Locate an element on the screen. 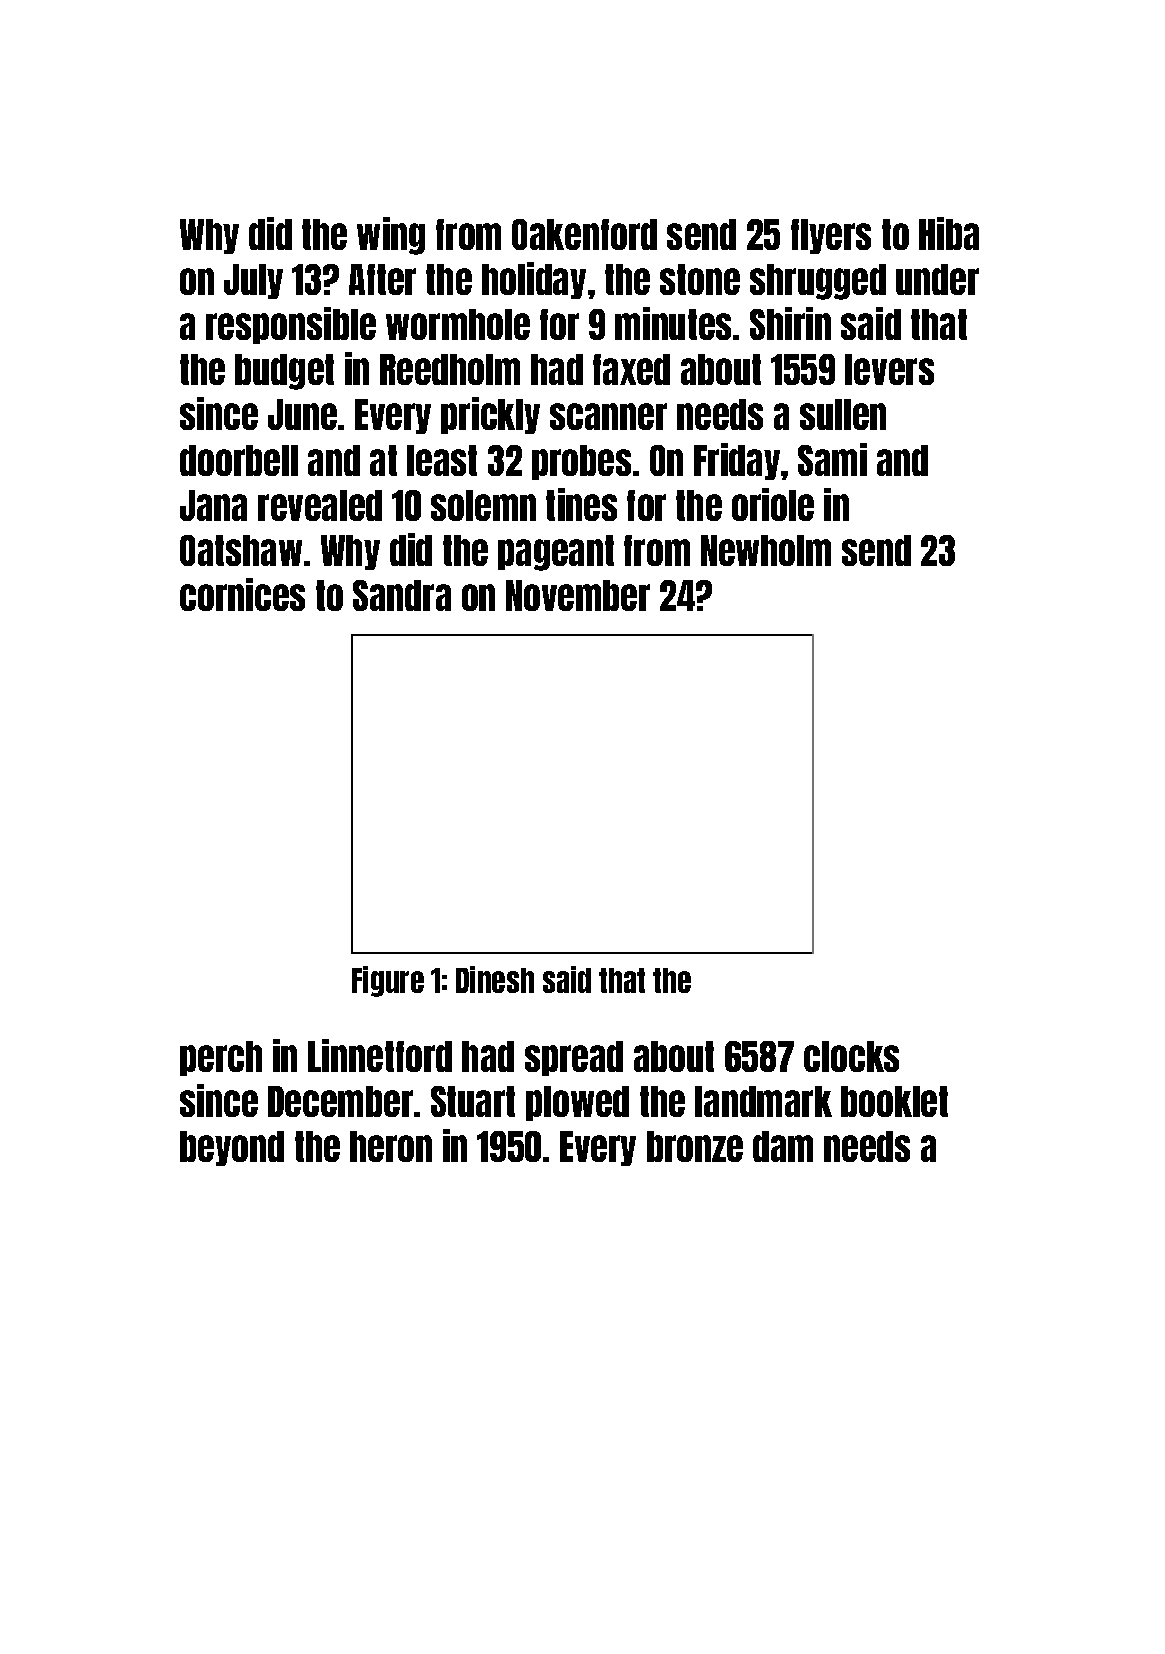  November is located at coordinates (578, 595).
